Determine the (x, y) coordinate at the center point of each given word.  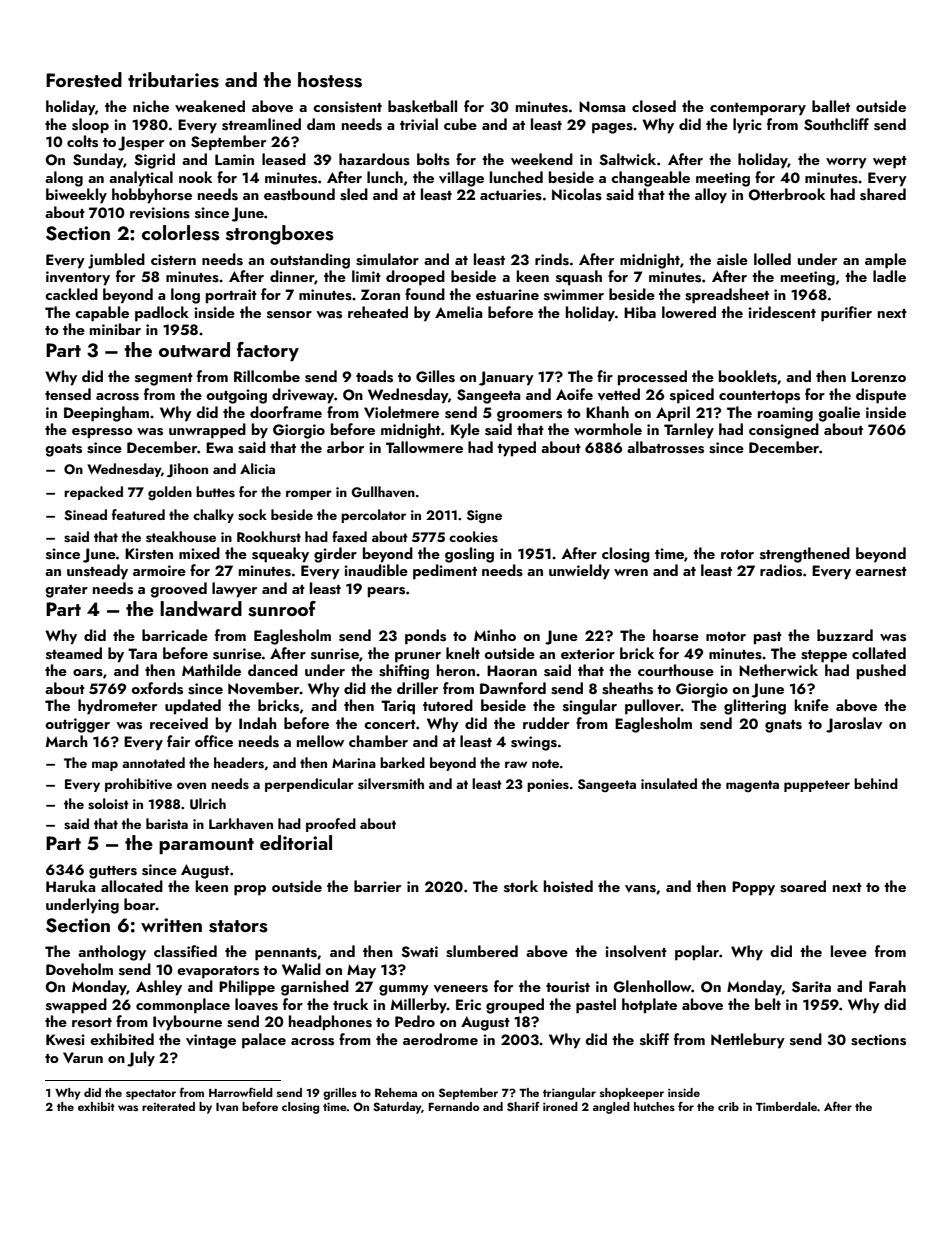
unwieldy (579, 572)
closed (654, 106)
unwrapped (207, 431)
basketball (422, 106)
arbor (345, 447)
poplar (697, 953)
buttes (215, 492)
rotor (737, 554)
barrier (377, 886)
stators (238, 926)
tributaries (173, 80)
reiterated (168, 1106)
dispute (881, 396)
